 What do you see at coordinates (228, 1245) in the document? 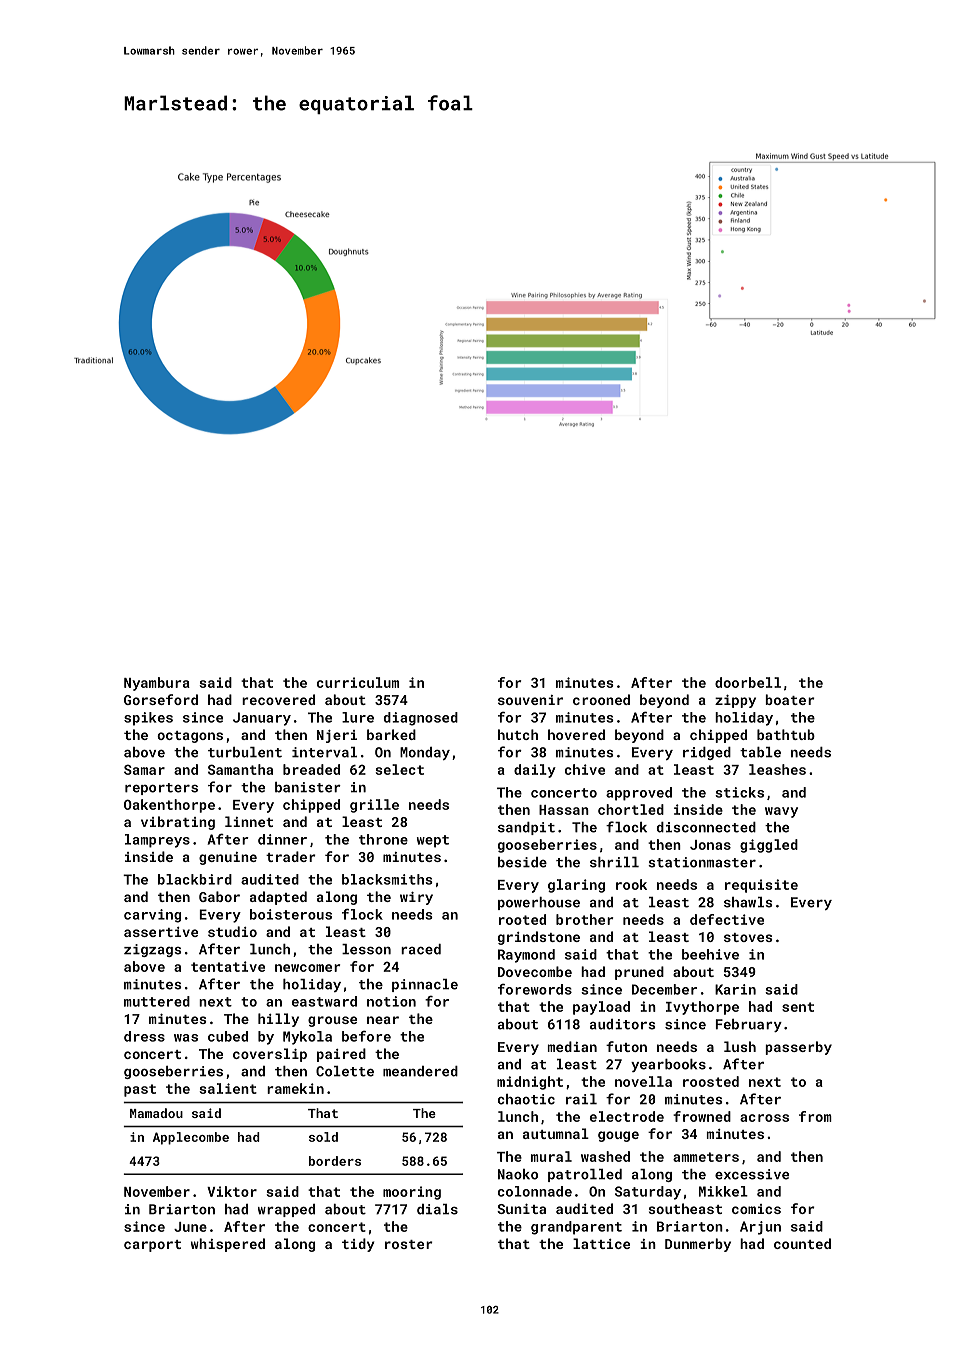
I see `whispered` at bounding box center [228, 1245].
